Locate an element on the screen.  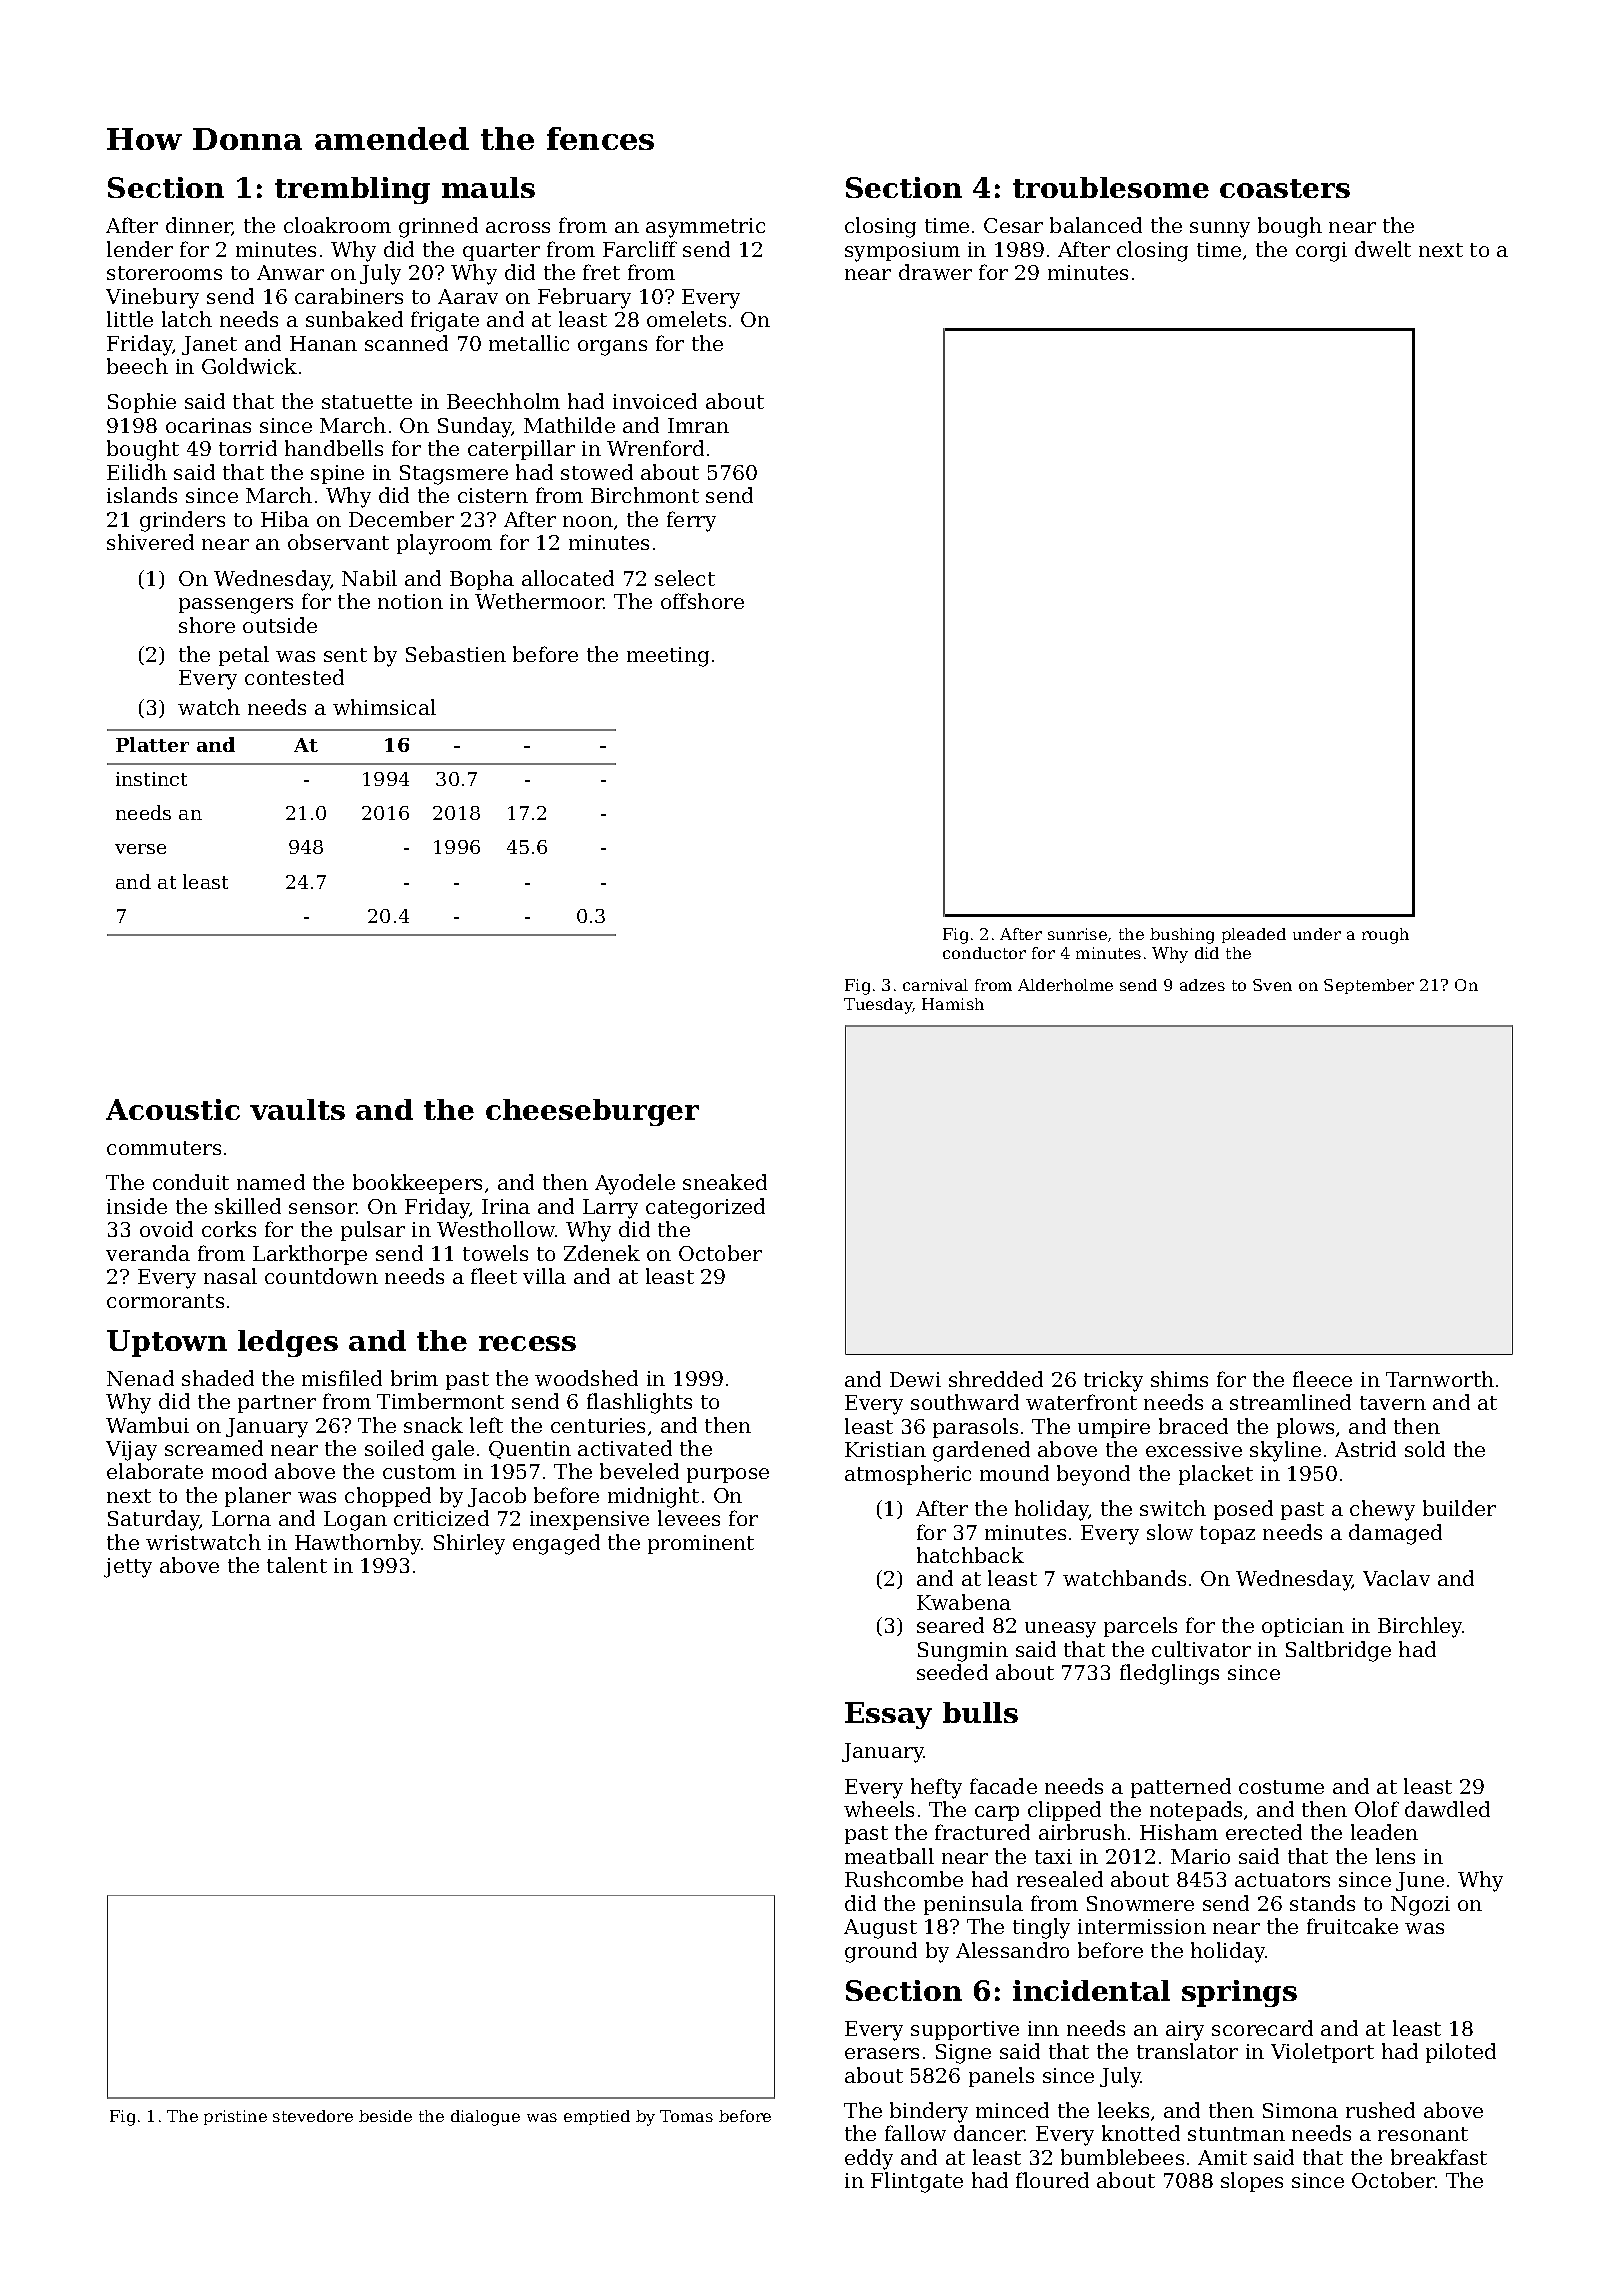
Ayodele is located at coordinates (635, 1184).
